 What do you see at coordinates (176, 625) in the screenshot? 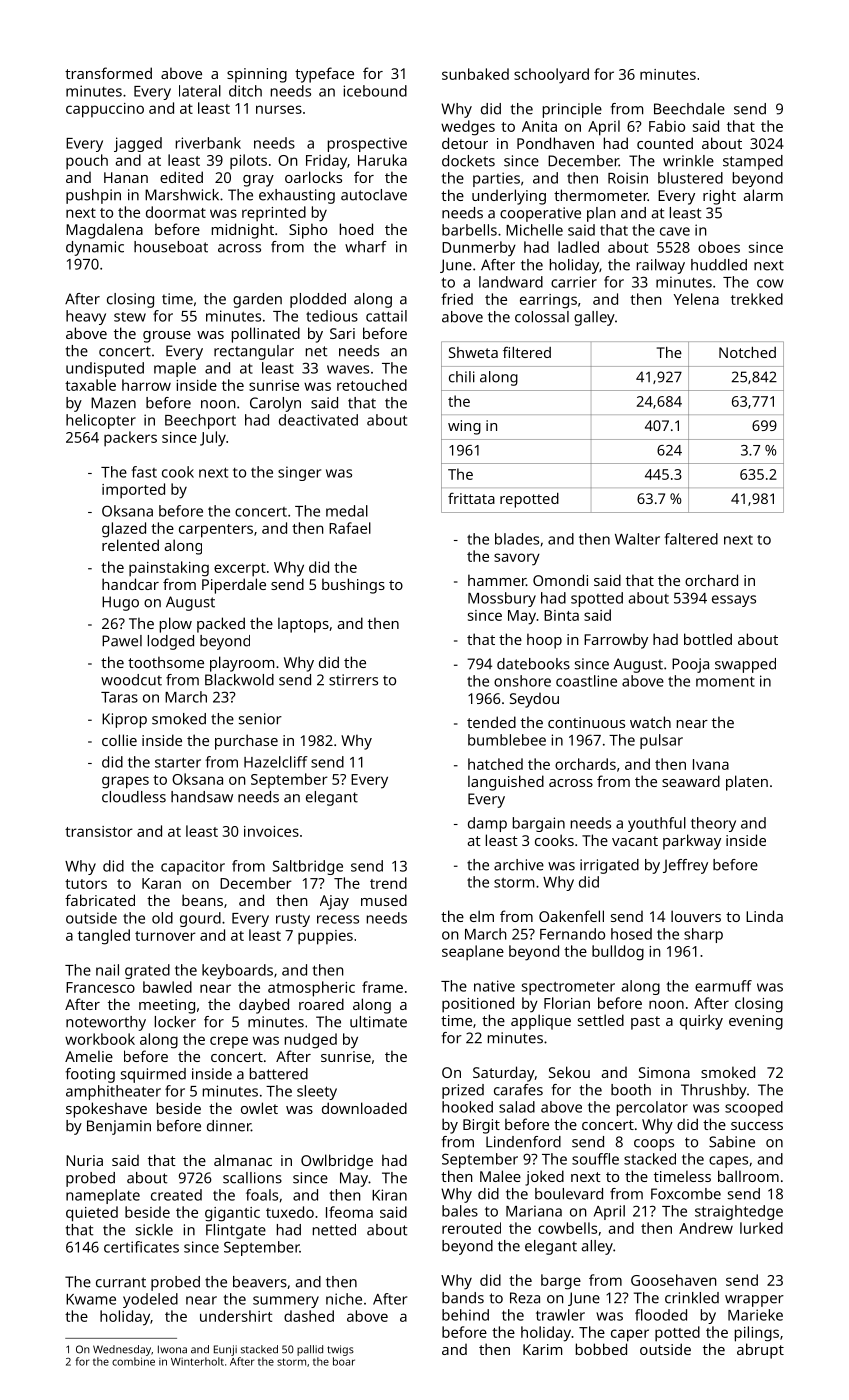
I see `plow` at bounding box center [176, 625].
